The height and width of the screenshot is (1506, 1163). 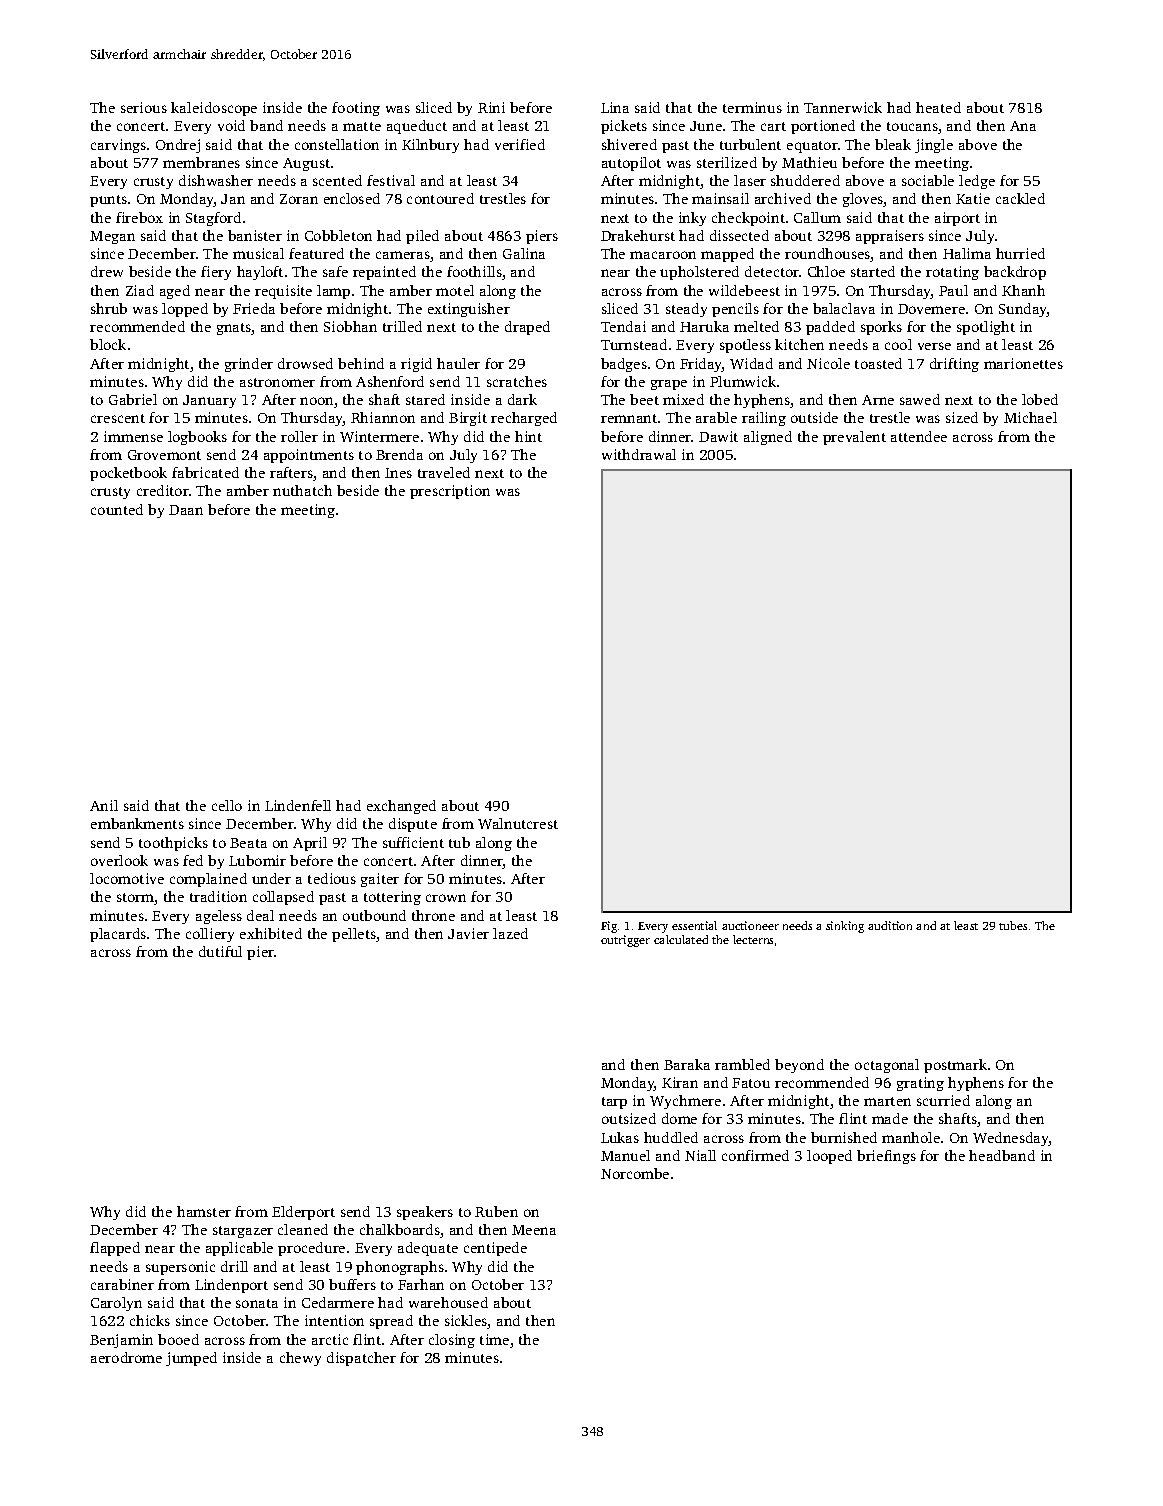 What do you see at coordinates (191, 1359) in the screenshot?
I see `jumped` at bounding box center [191, 1359].
